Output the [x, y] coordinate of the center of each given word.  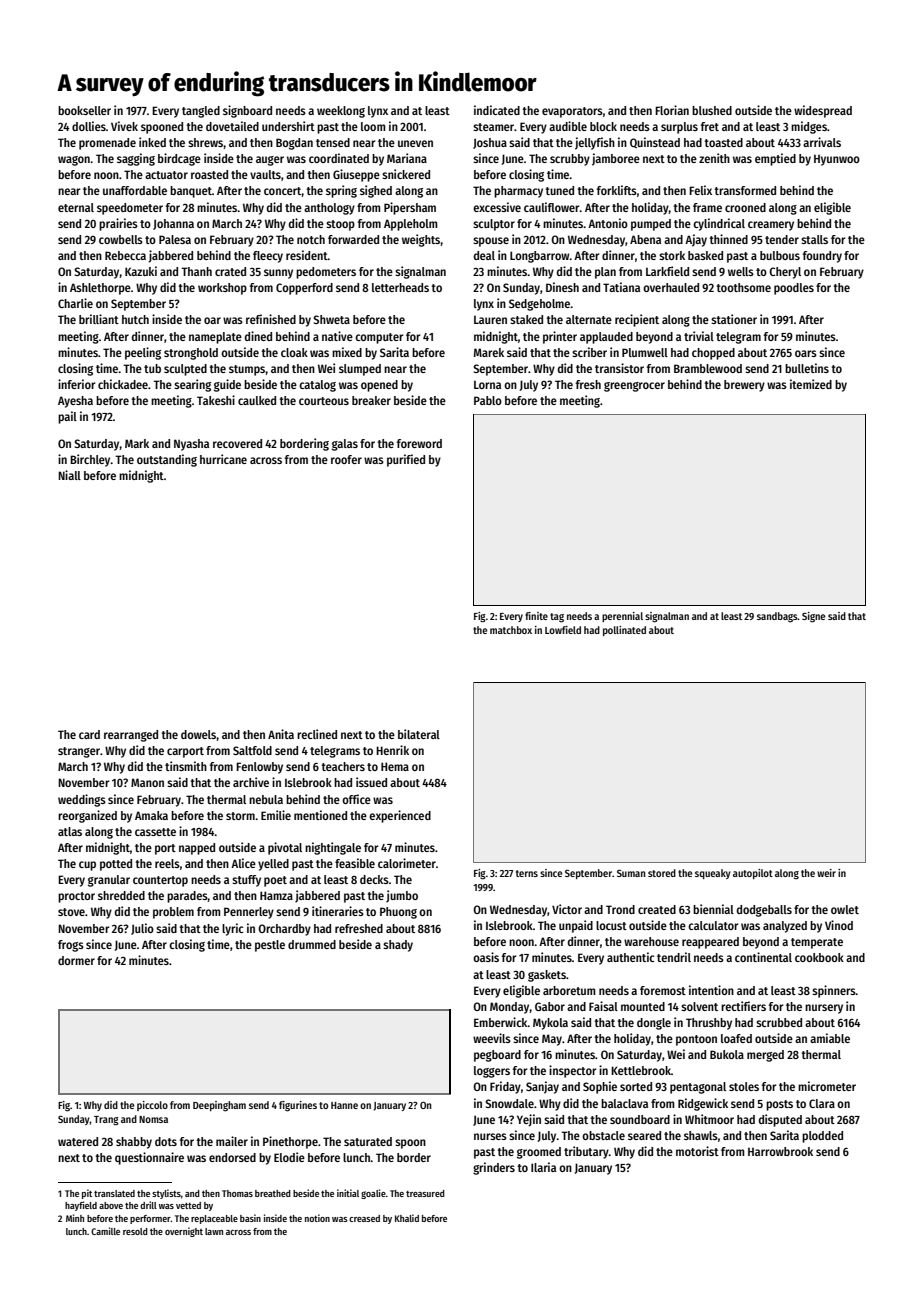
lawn [214, 1231]
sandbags [777, 617]
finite [536, 616]
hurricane [223, 459]
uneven [415, 143]
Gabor [550, 1006]
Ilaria [543, 1167]
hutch [135, 319]
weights [421, 240]
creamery [771, 226]
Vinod [839, 925]
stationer [734, 319]
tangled [201, 112]
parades [187, 897]
